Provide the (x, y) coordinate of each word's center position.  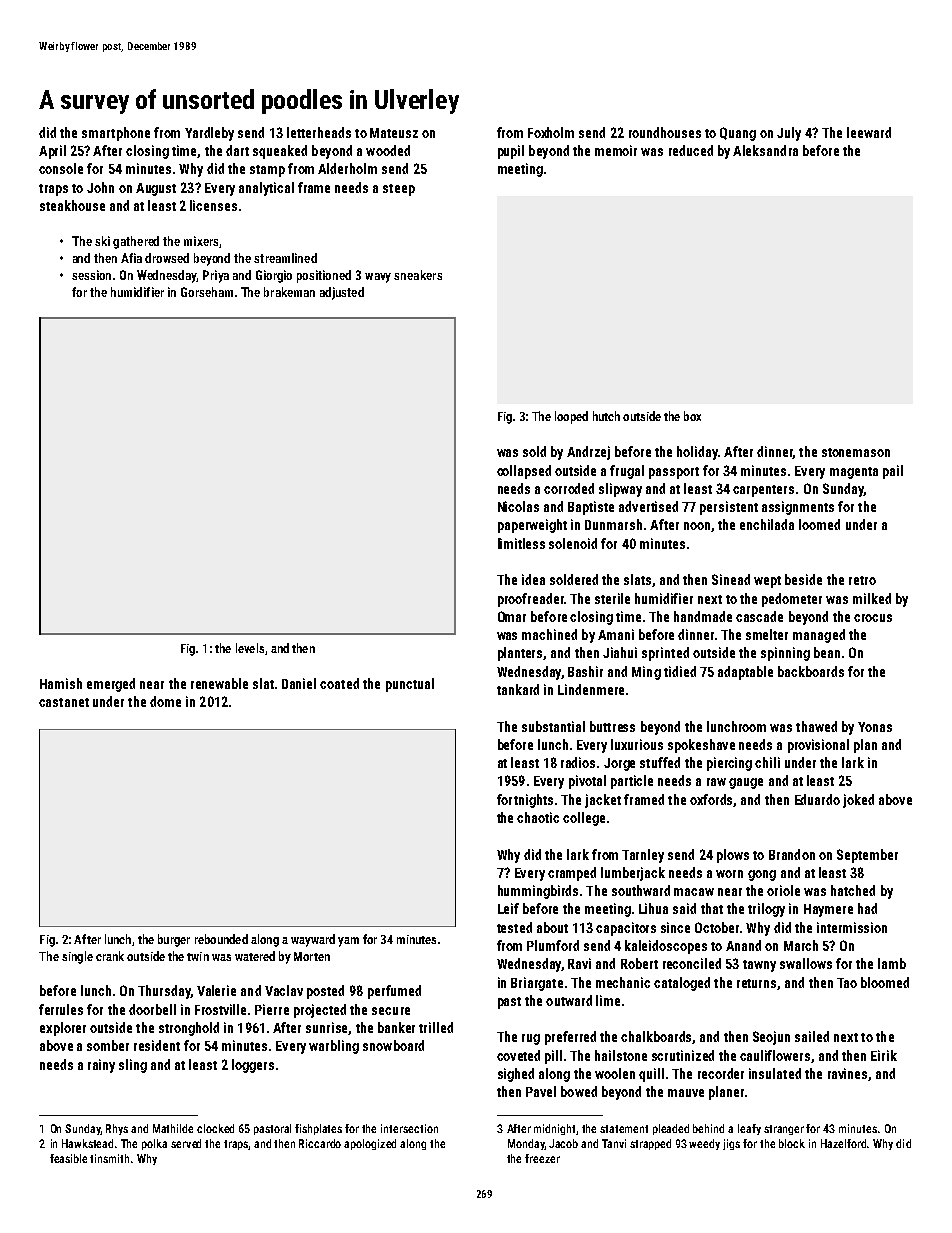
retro (862, 580)
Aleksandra (765, 150)
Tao (847, 983)
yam (348, 942)
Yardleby (209, 134)
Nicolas (518, 506)
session (91, 275)
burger (174, 940)
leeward (869, 132)
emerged (111, 685)
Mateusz (394, 133)
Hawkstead (87, 1143)
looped (571, 417)
